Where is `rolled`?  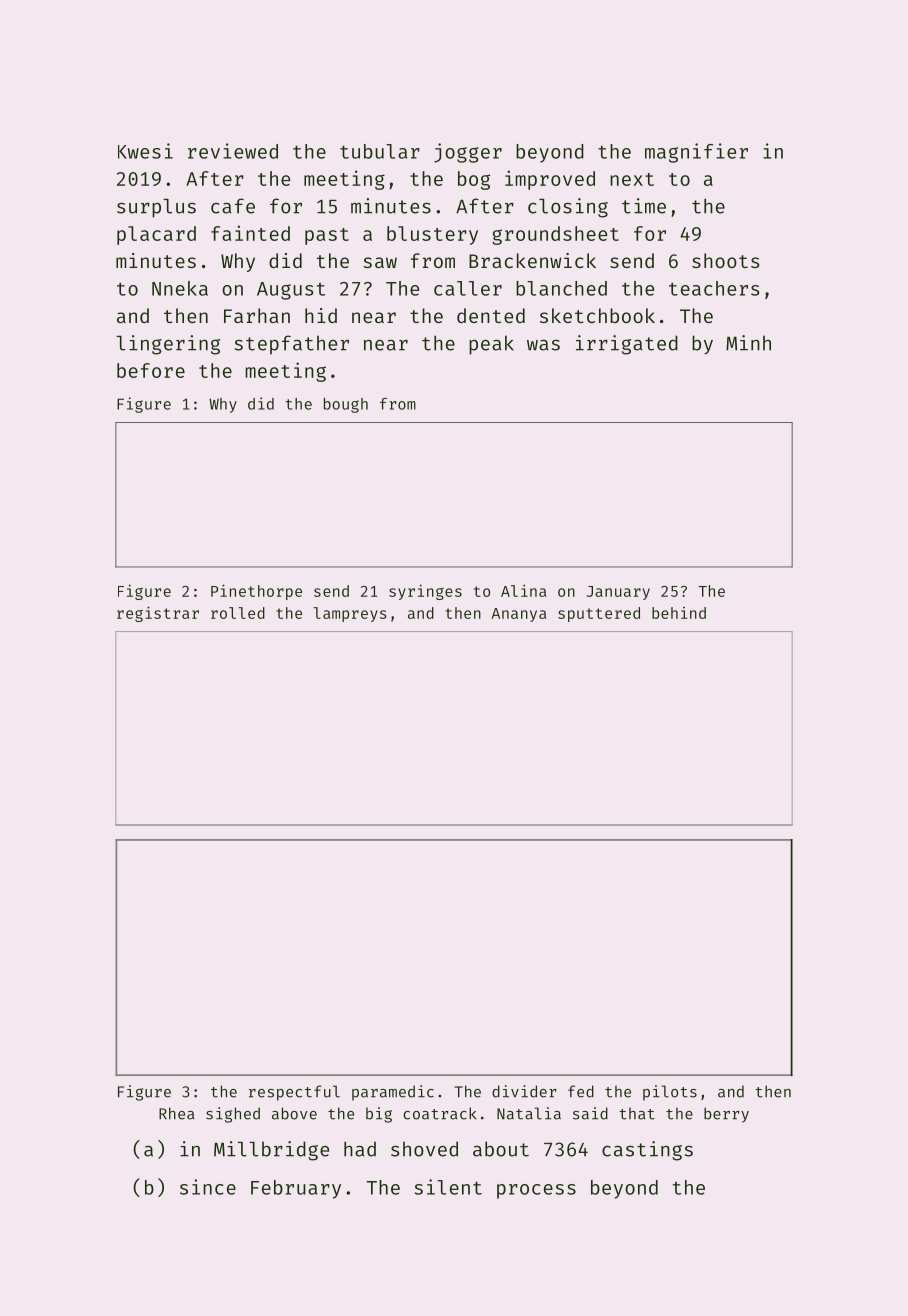
rolled is located at coordinates (238, 613).
